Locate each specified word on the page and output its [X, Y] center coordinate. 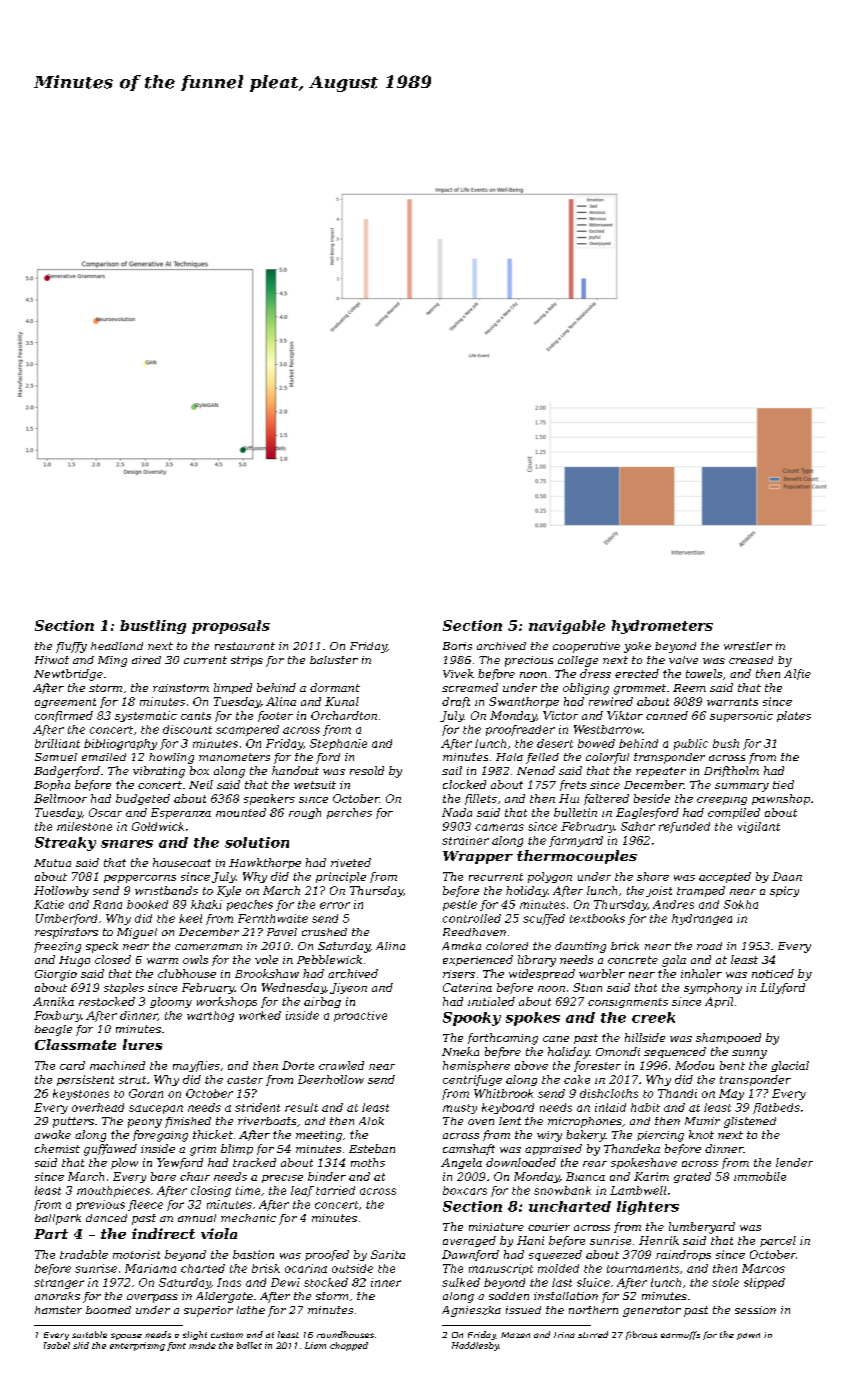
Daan [787, 876]
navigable [567, 627]
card [72, 1065]
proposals [231, 627]
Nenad [536, 770]
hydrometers [662, 627]
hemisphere [476, 1066]
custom [227, 1335]
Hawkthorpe [265, 863]
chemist [57, 1148]
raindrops [683, 1255]
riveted [351, 862]
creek [653, 1017]
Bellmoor [60, 798]
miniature [496, 1227]
